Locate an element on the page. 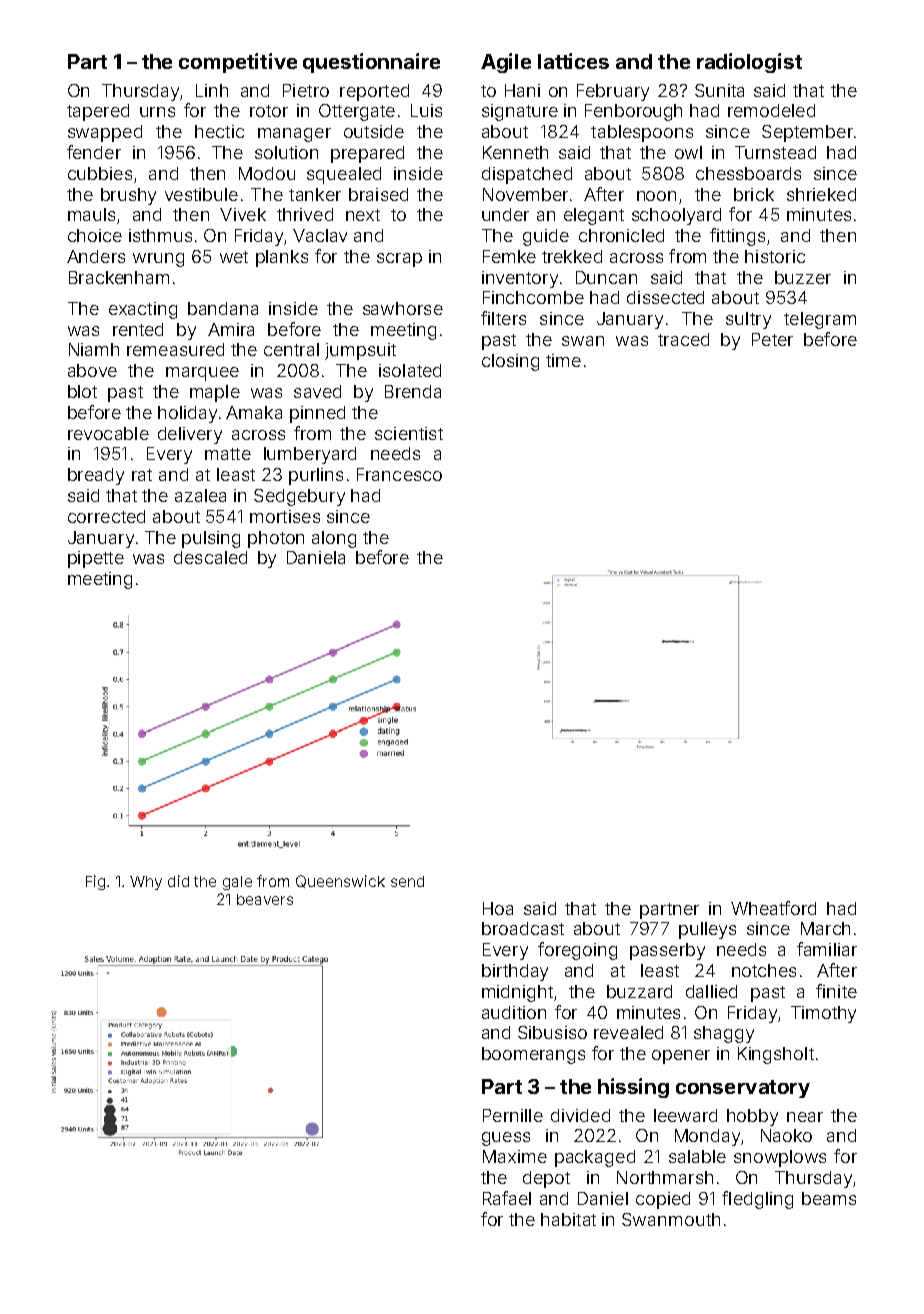 This document has height=1314, width=924. Wheatford is located at coordinates (773, 908).
